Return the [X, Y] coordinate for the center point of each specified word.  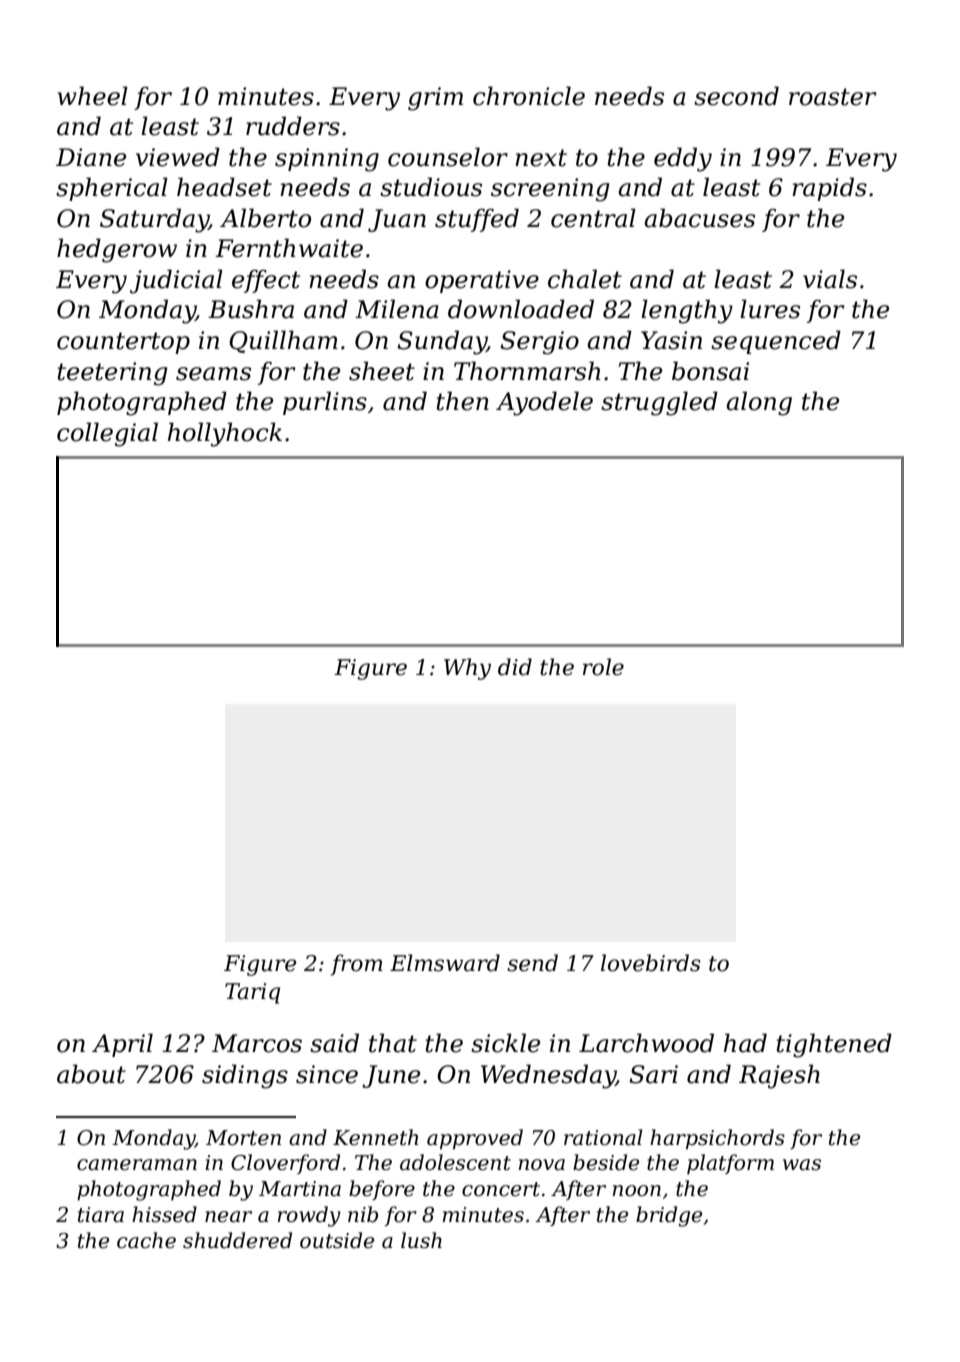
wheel [92, 96]
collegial [107, 434]
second [736, 96]
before [382, 1190]
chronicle [529, 96]
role [603, 667]
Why [467, 669]
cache [146, 1240]
